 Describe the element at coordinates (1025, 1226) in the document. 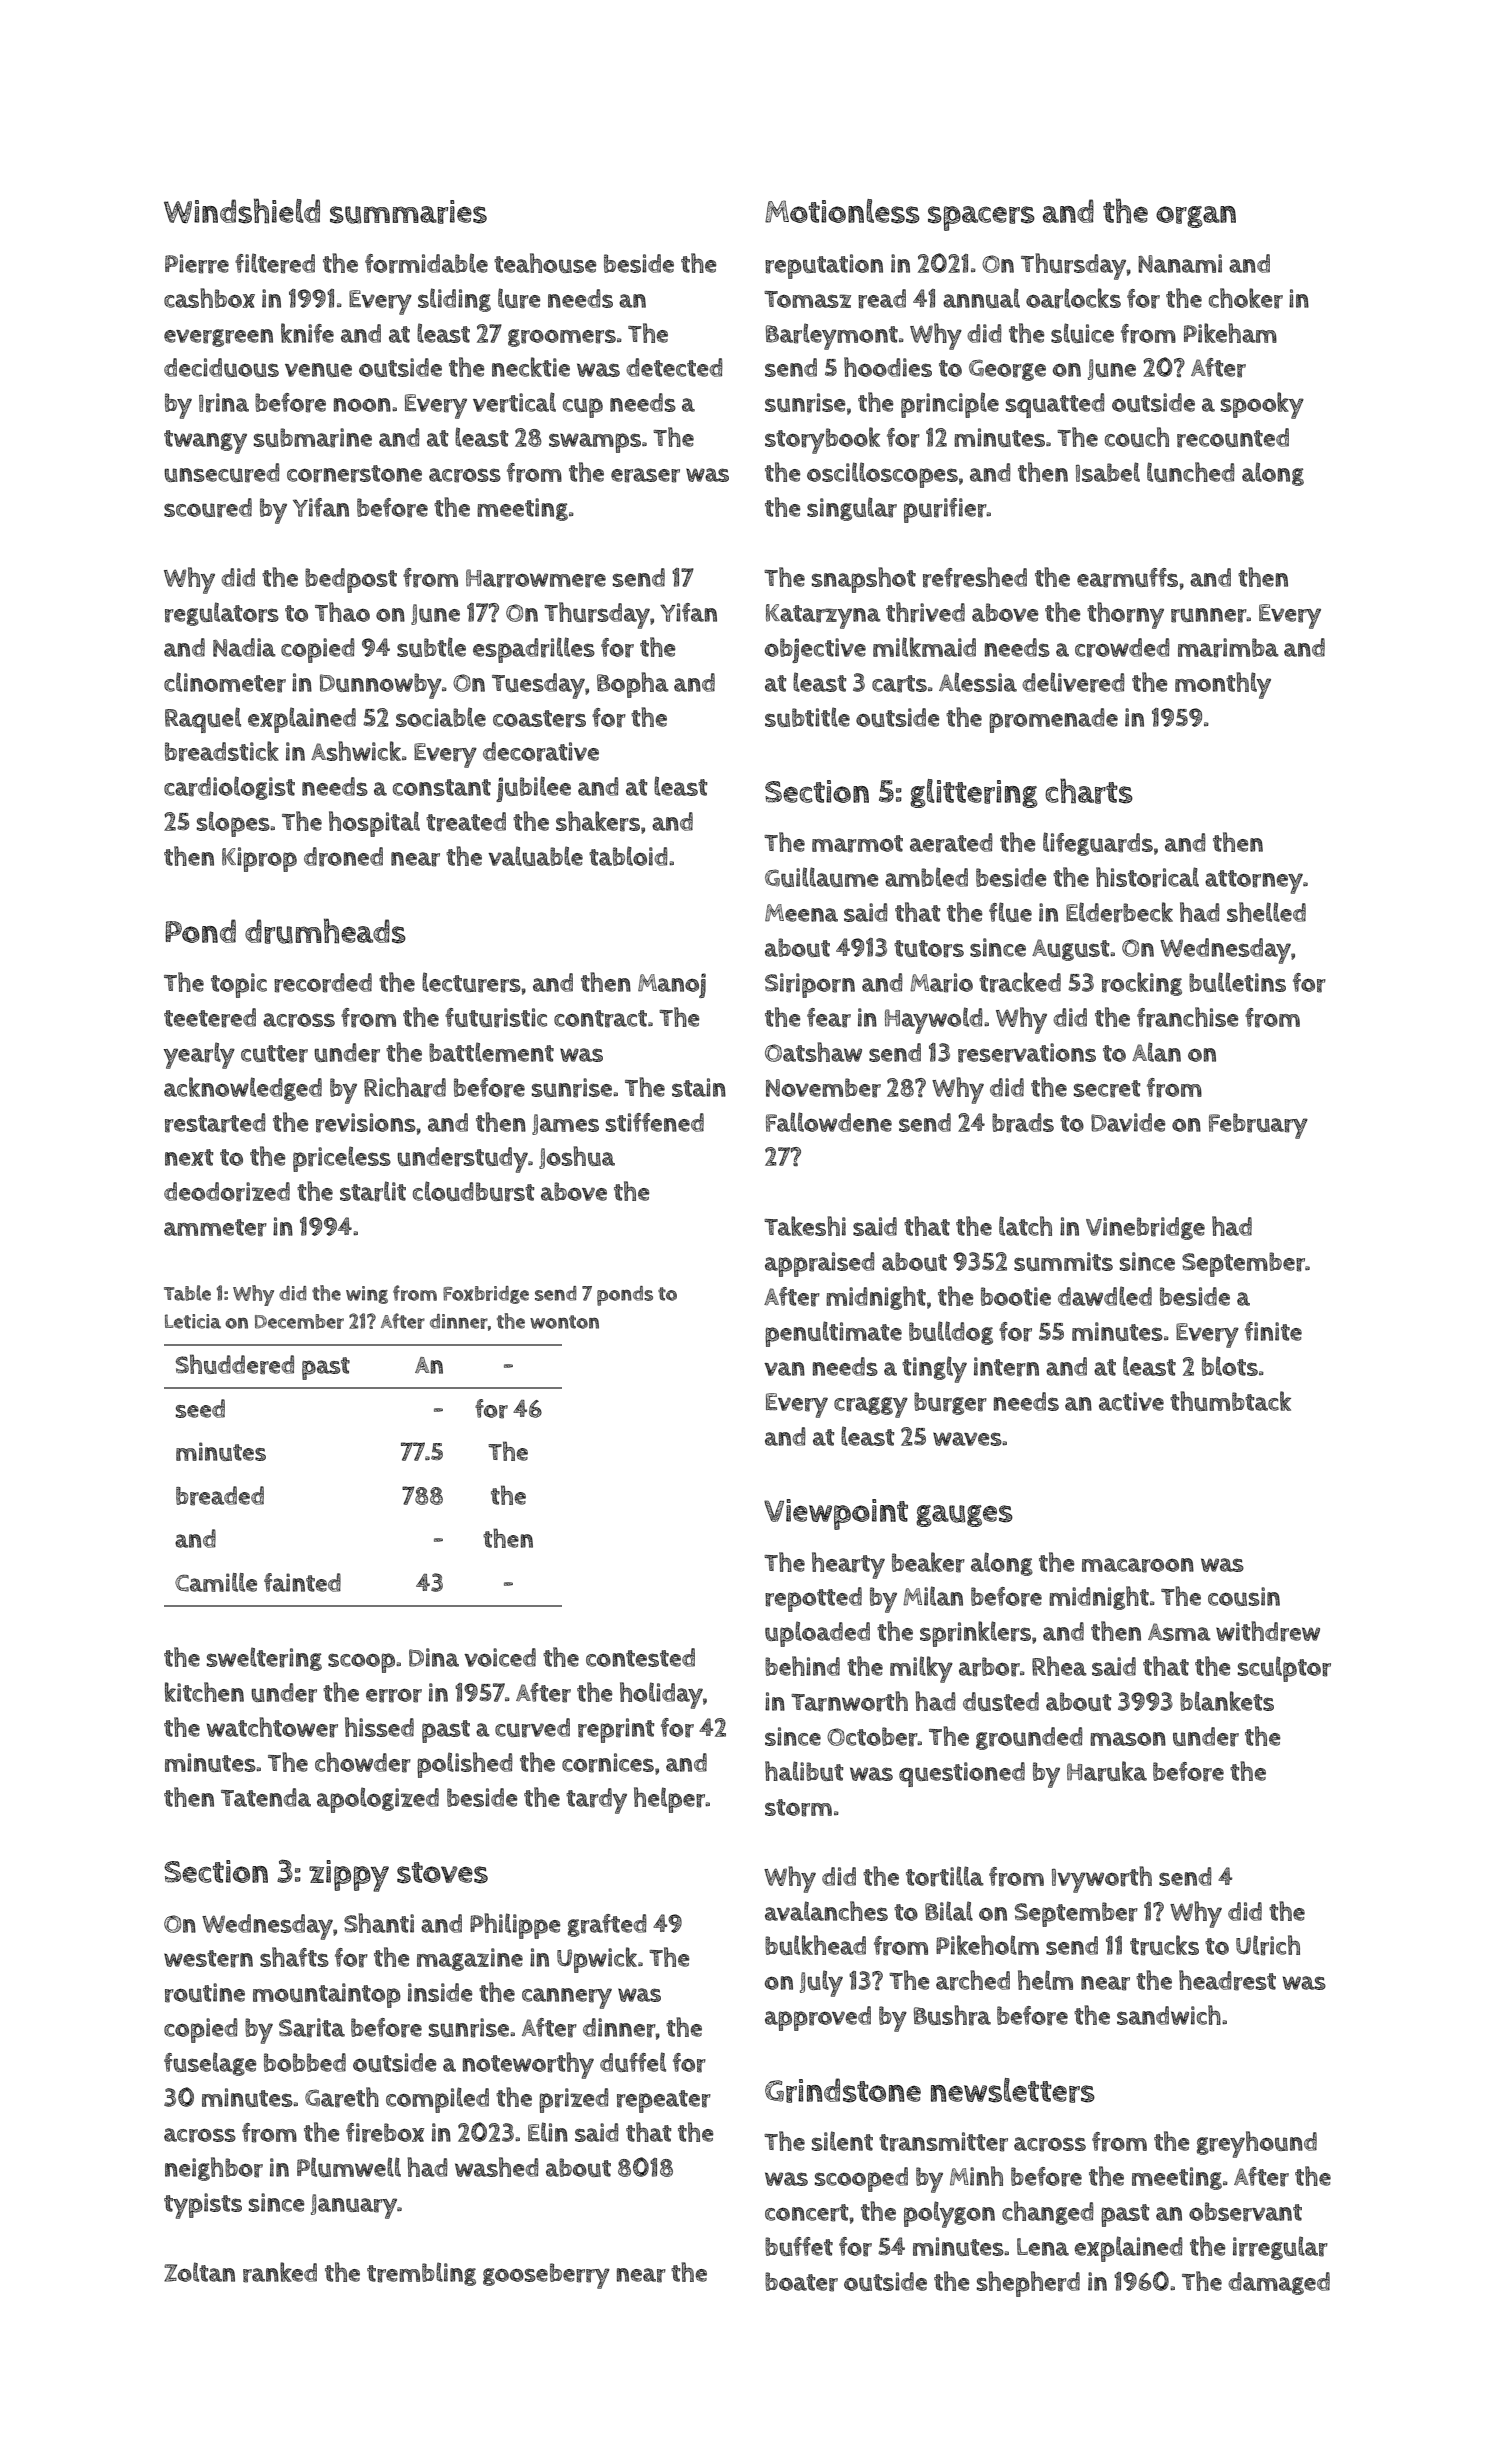

I see `latch` at that location.
